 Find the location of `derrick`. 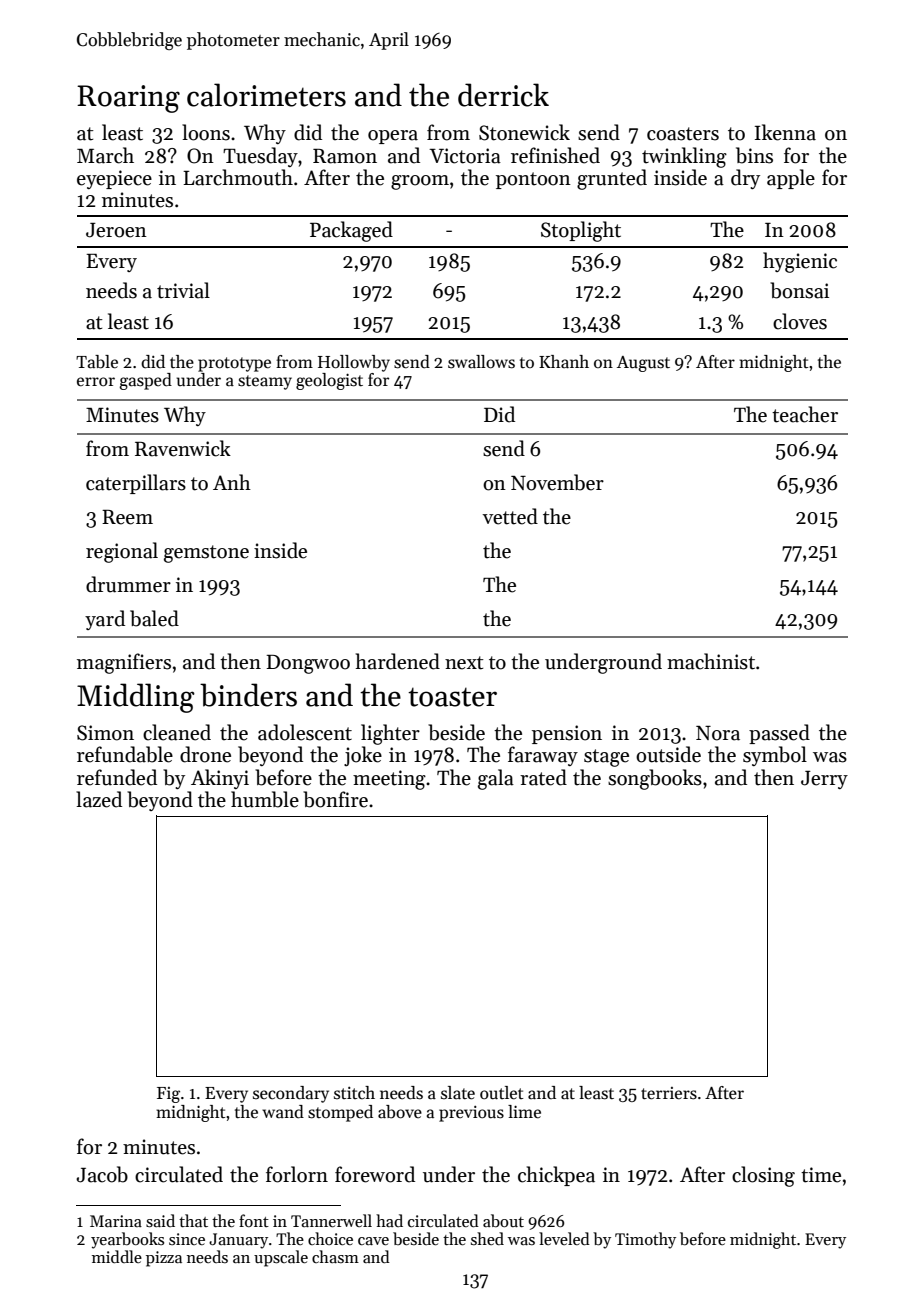

derrick is located at coordinates (503, 95).
